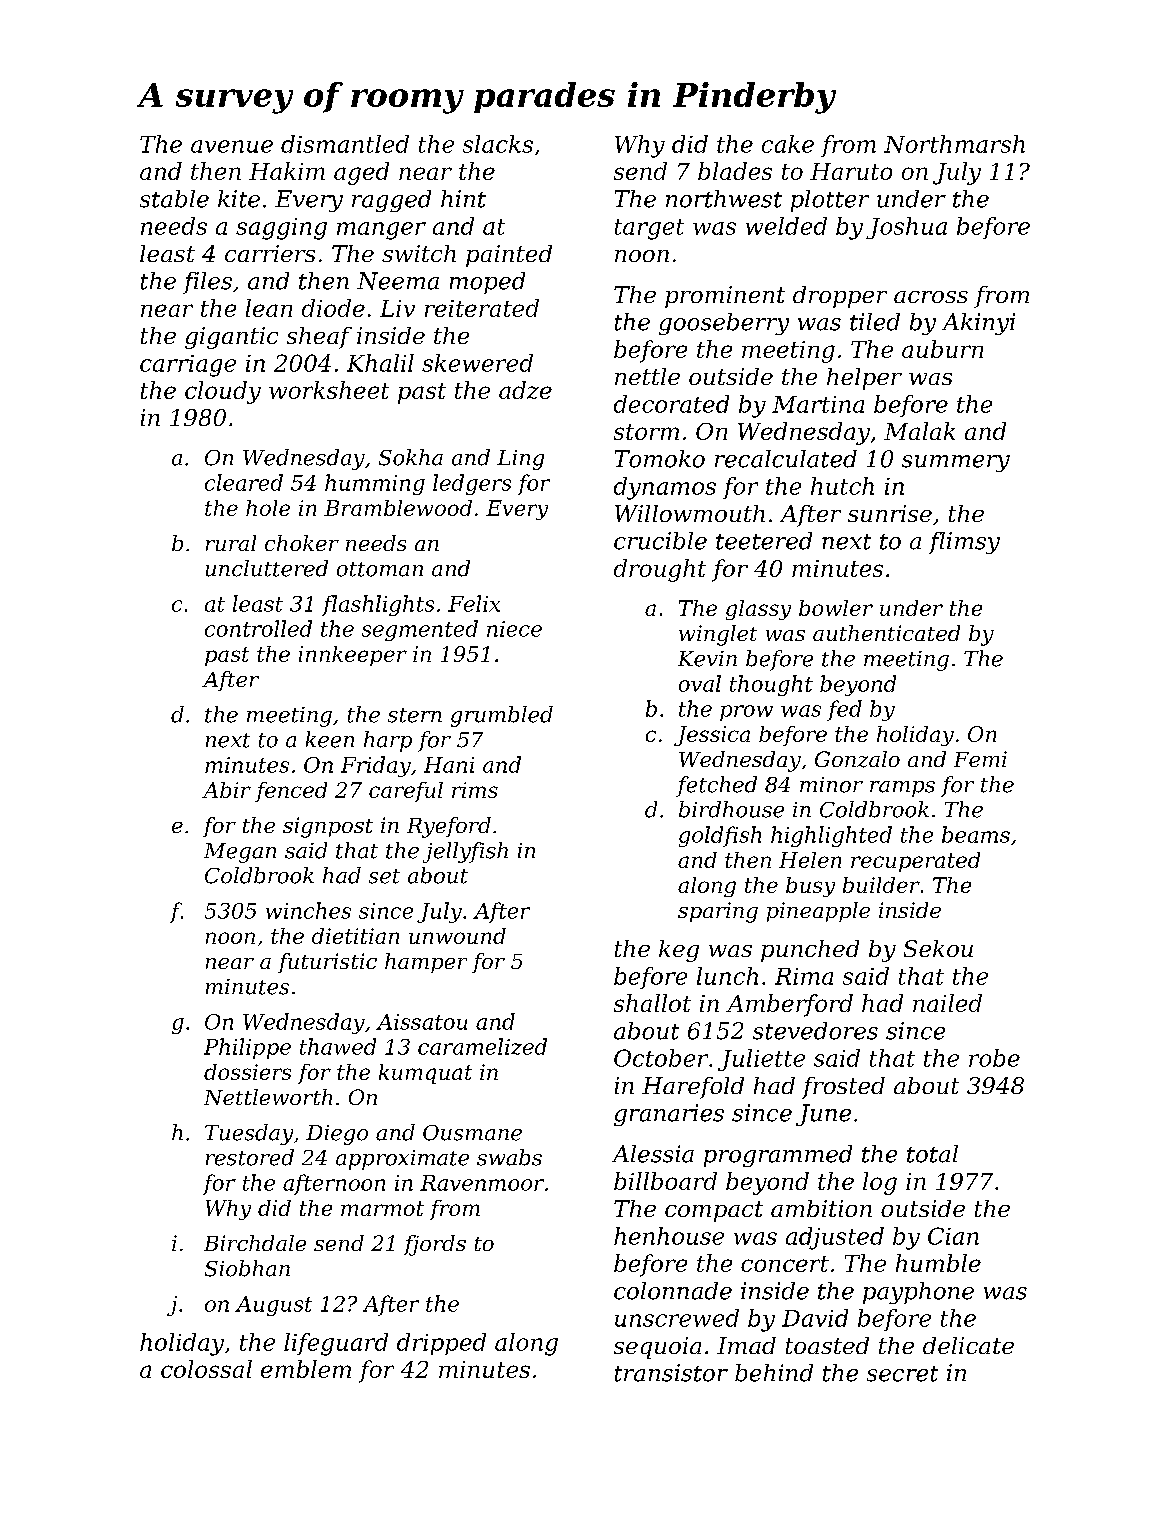 This screenshot has height=1518, width=1173. Describe the element at coordinates (226, 790) in the screenshot. I see `Abir` at that location.
